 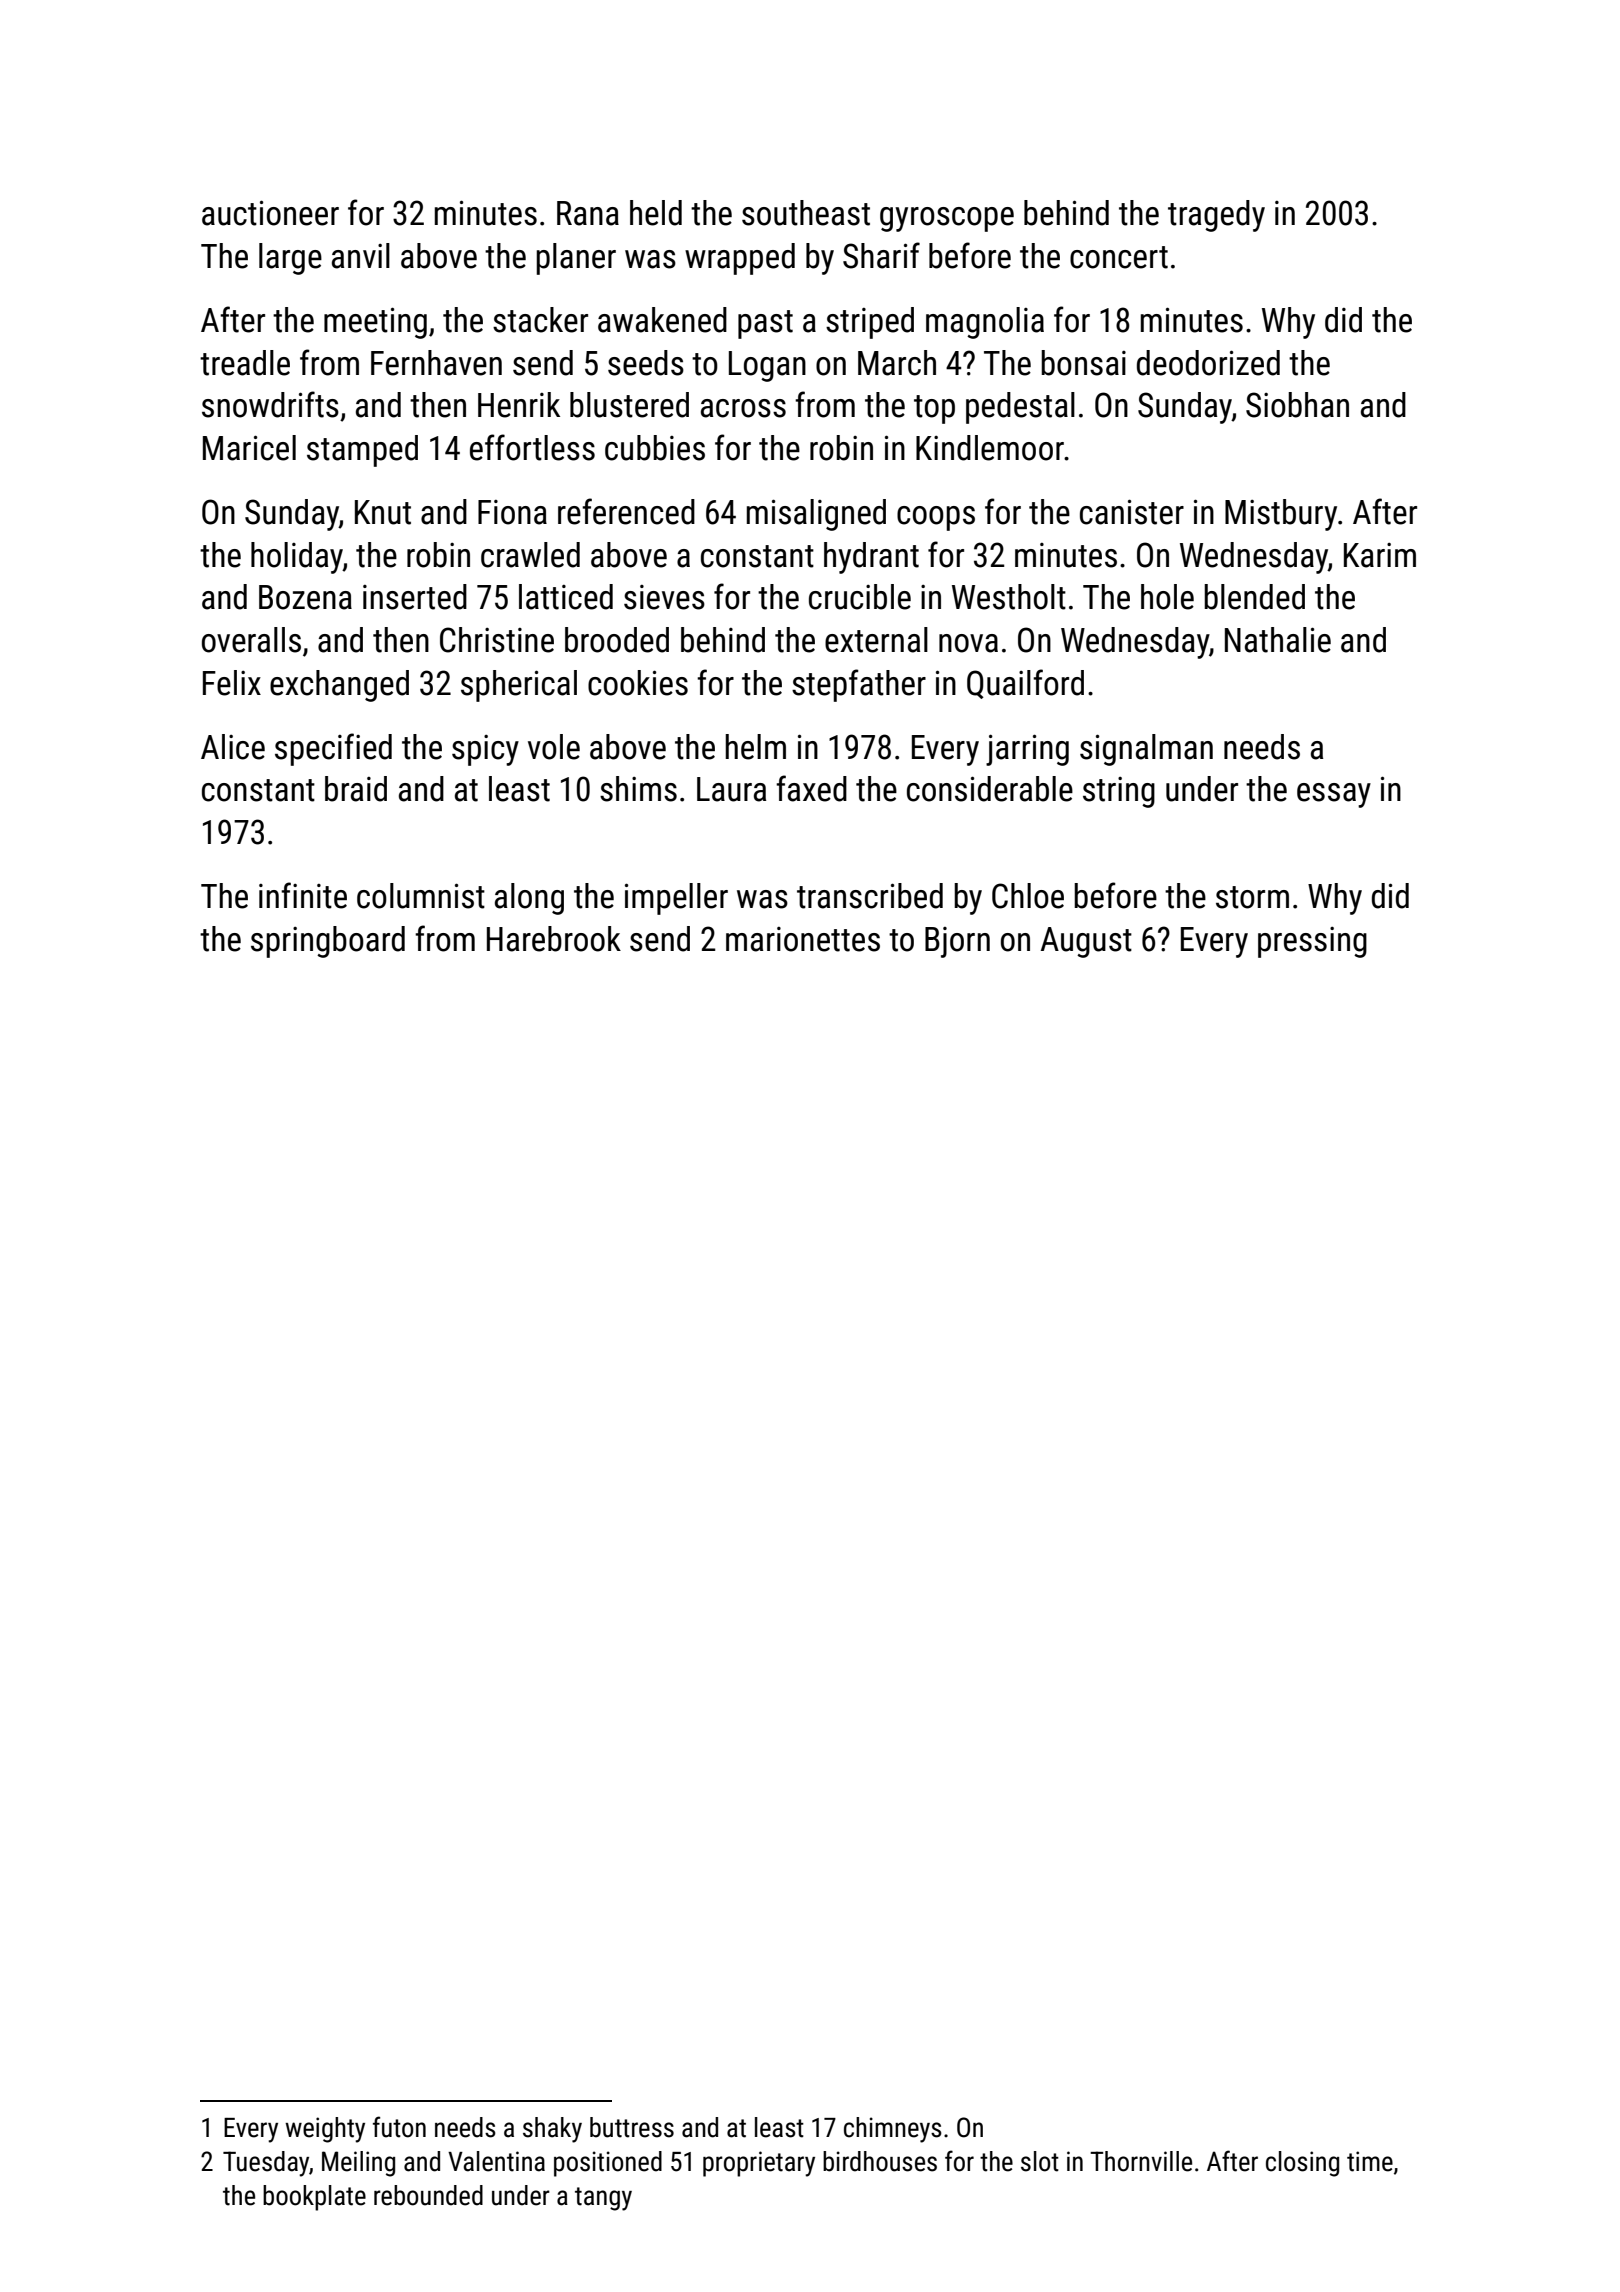 What do you see at coordinates (1146, 750) in the page?
I see `signalman` at bounding box center [1146, 750].
